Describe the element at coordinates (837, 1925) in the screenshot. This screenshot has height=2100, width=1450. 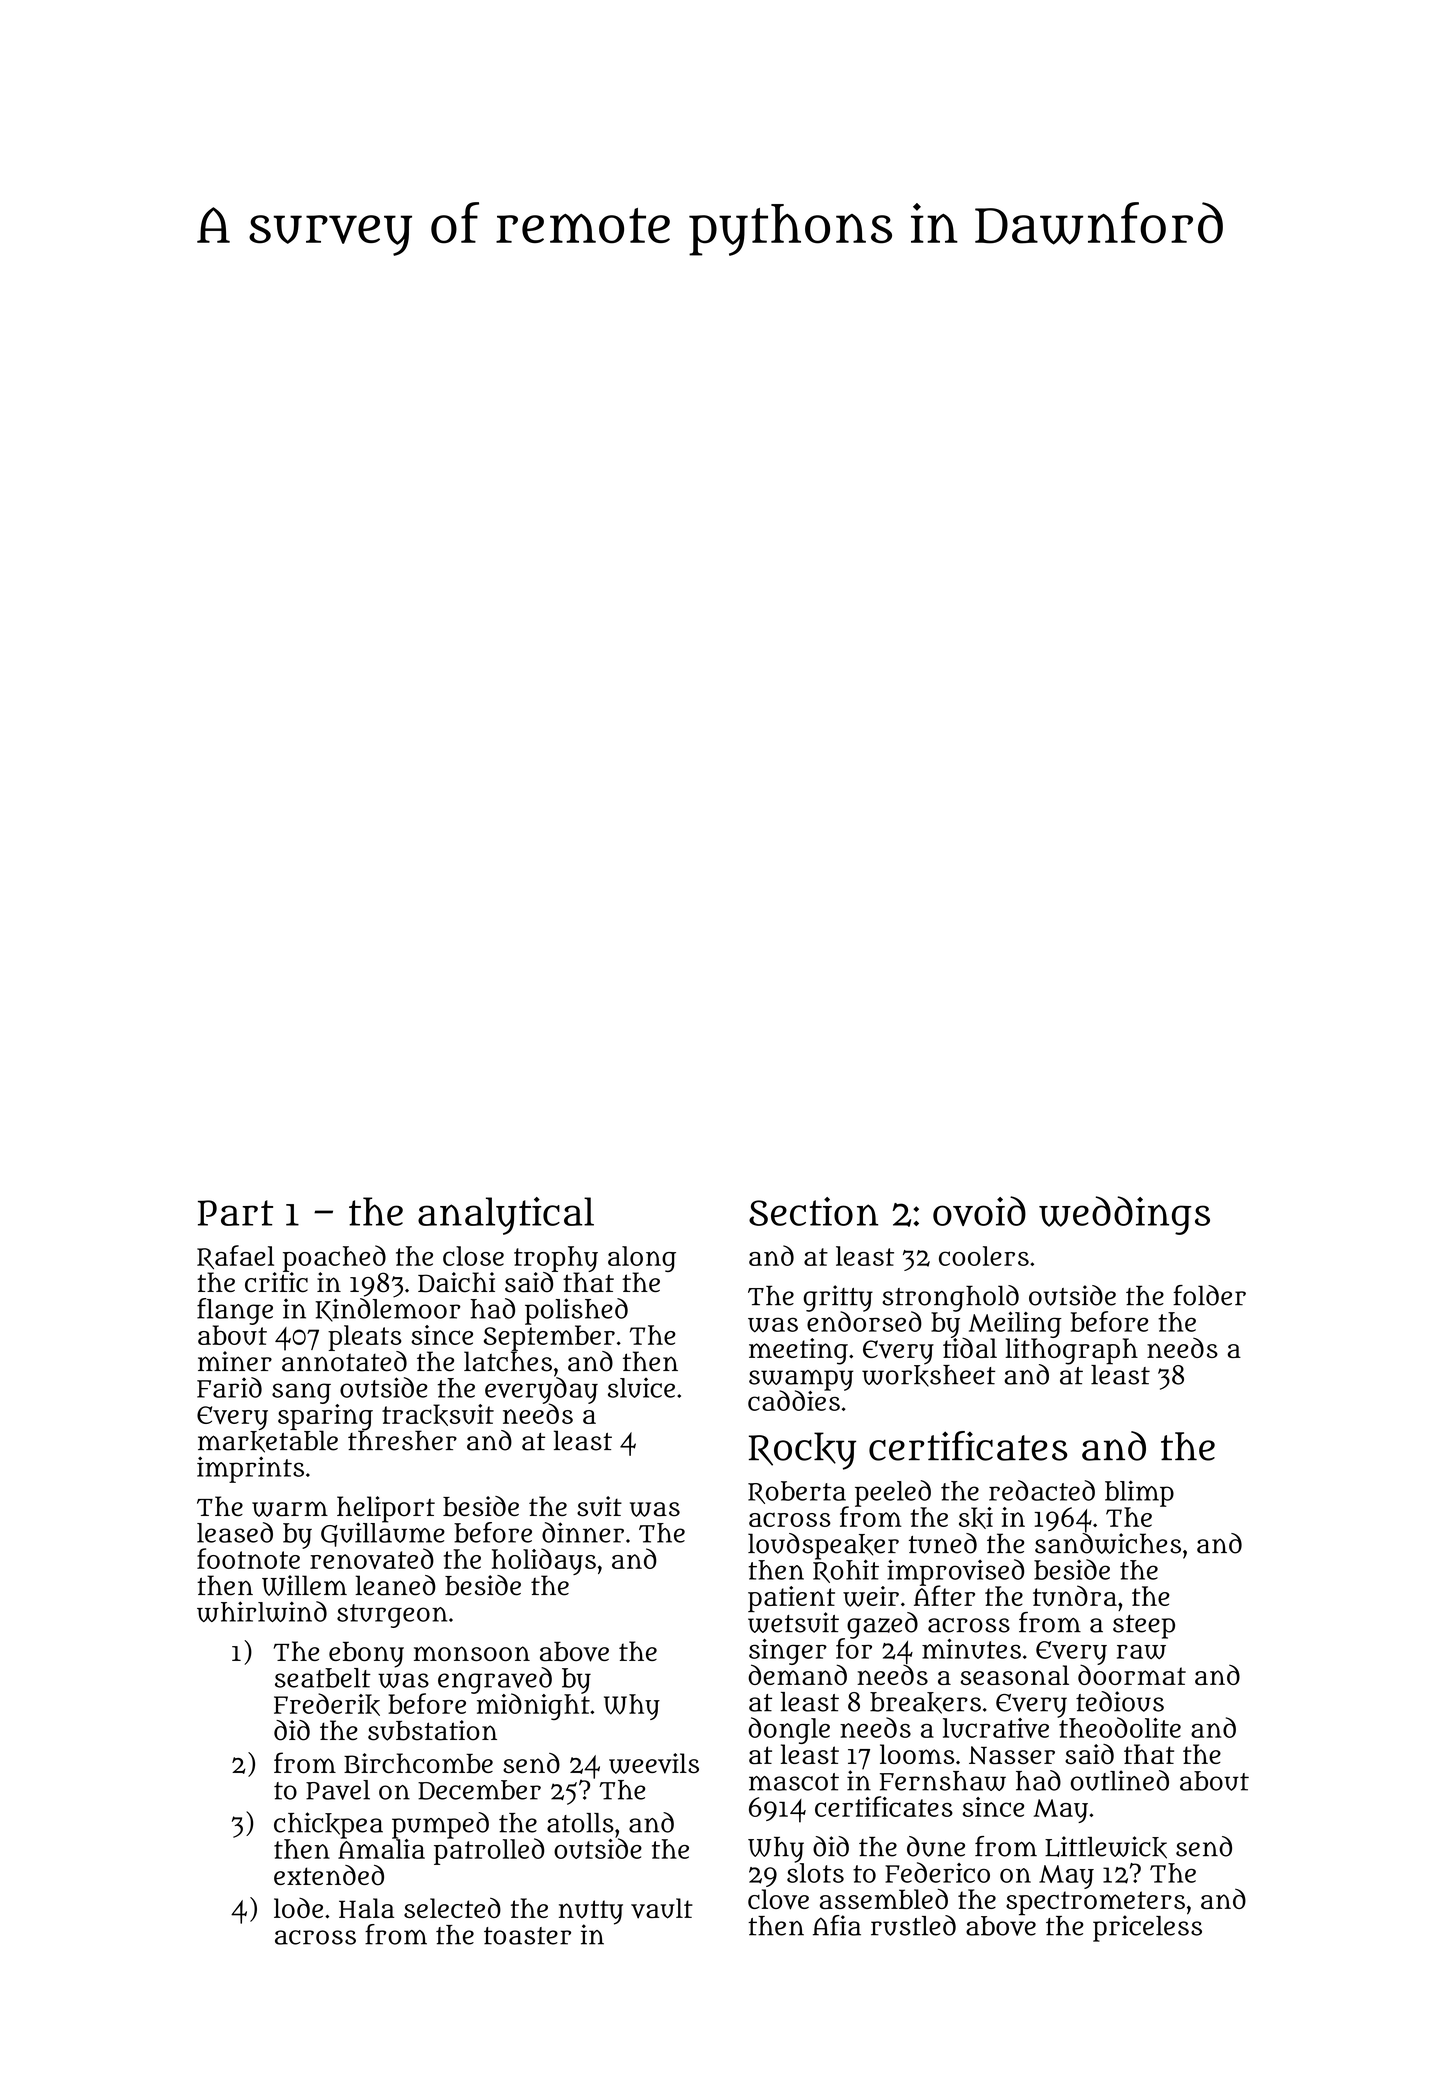
I see `Afia` at that location.
